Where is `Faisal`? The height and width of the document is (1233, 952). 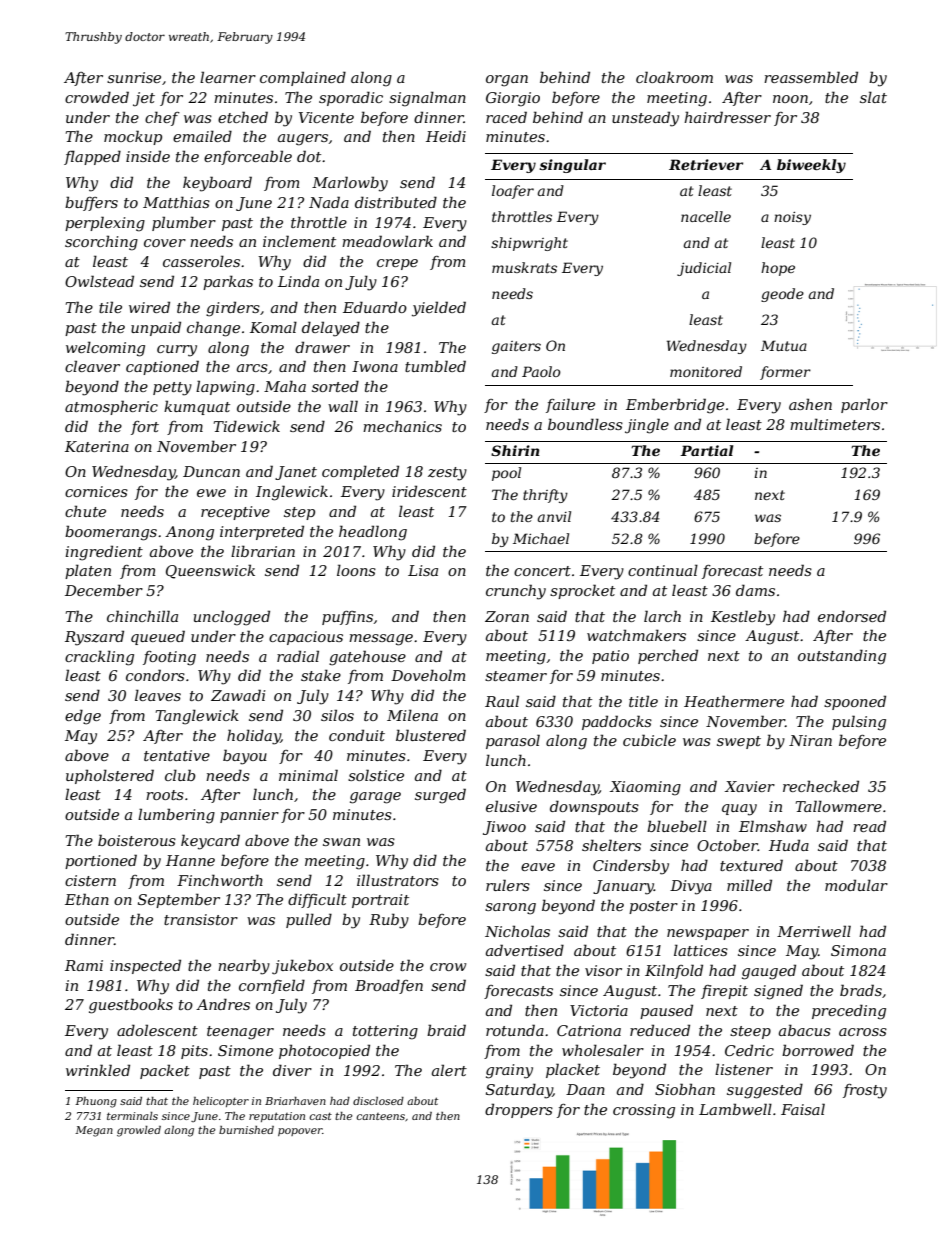
Faisal is located at coordinates (803, 1109).
